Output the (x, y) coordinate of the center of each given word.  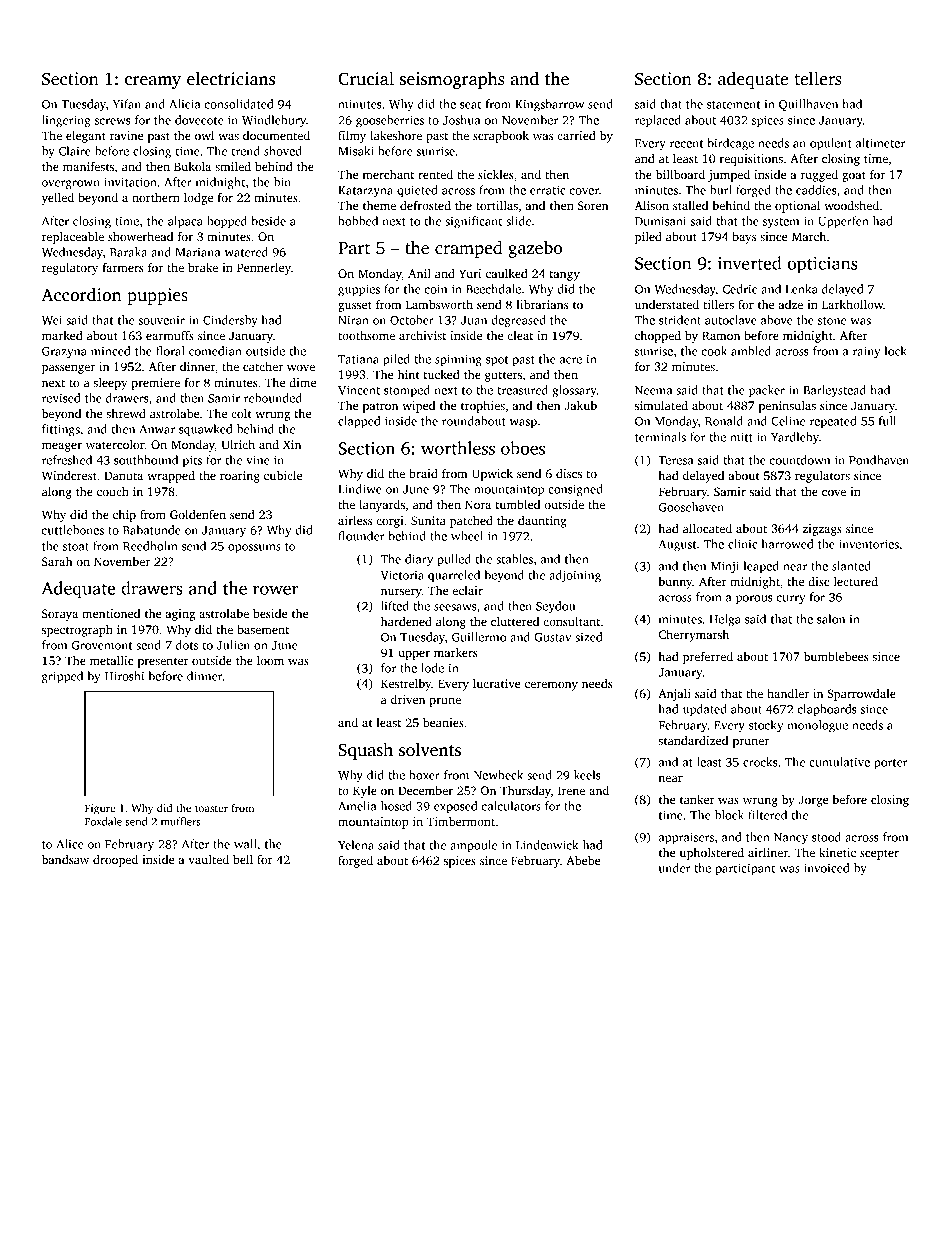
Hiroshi (124, 676)
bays (744, 238)
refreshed (67, 460)
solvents (430, 750)
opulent (831, 144)
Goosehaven (691, 507)
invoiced (827, 868)
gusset (355, 306)
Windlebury (274, 121)
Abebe (583, 860)
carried (576, 135)
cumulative (839, 762)
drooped (115, 861)
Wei (52, 320)
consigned (575, 490)
